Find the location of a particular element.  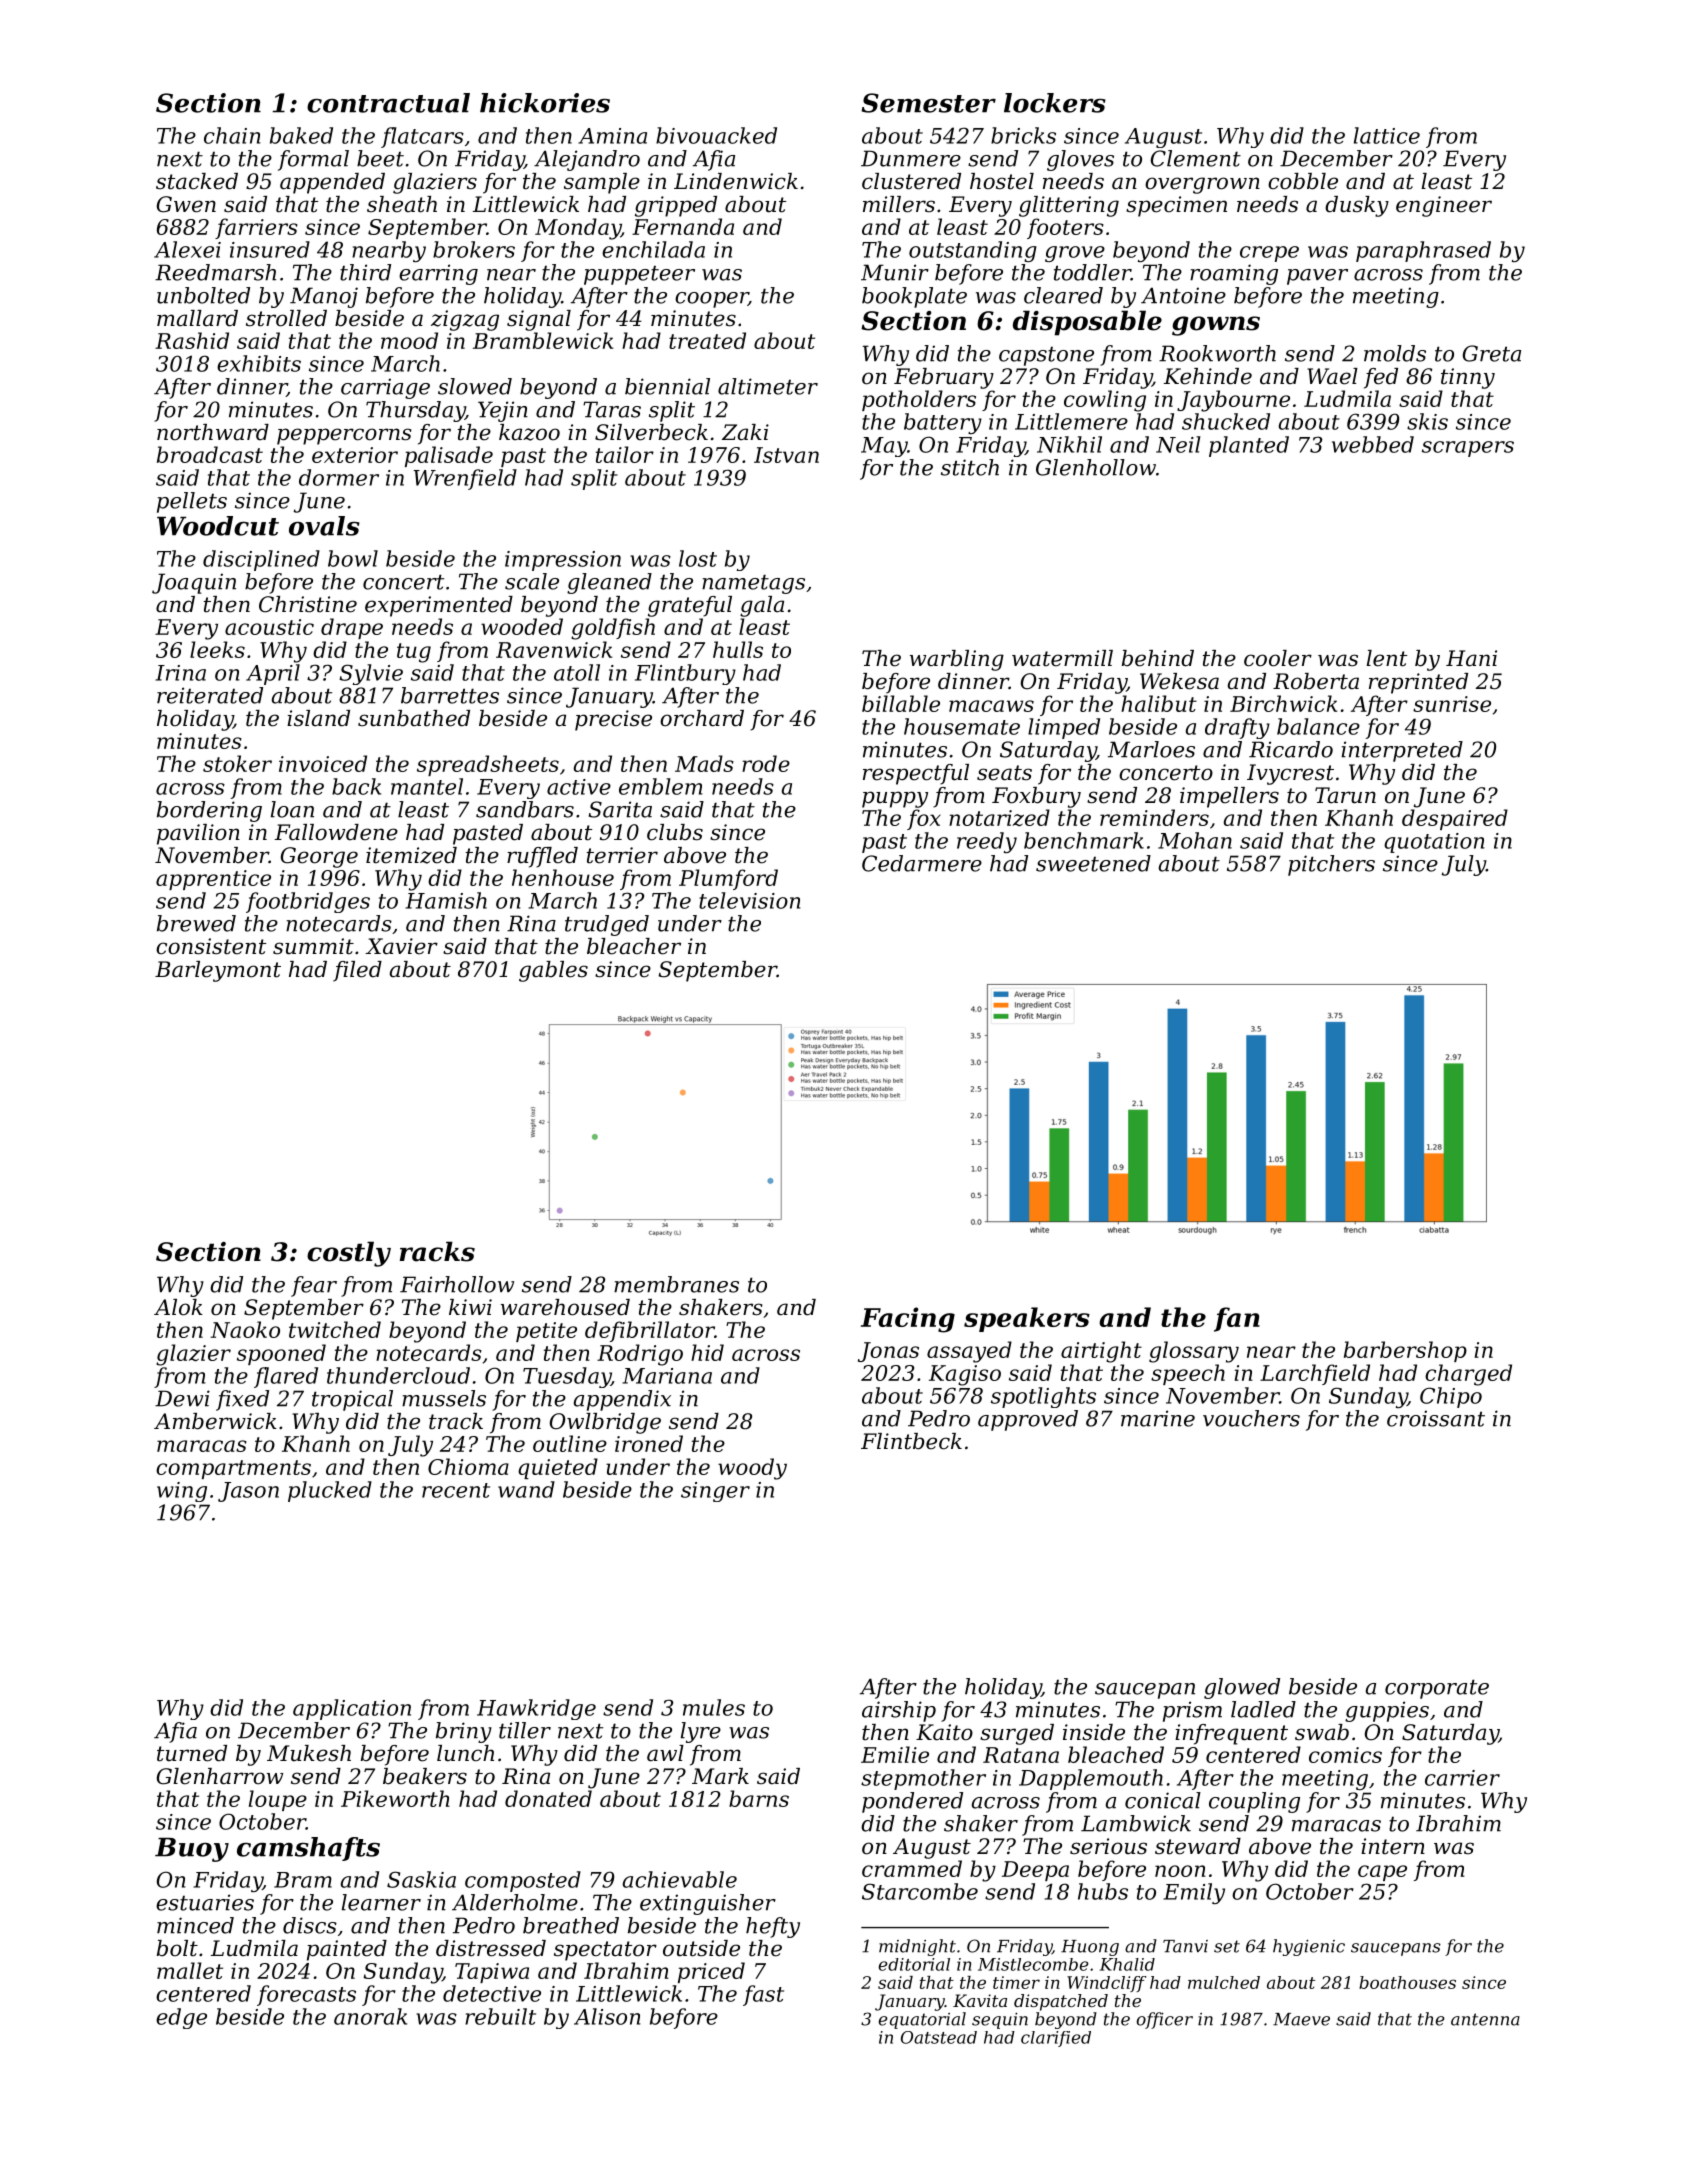

barbershop is located at coordinates (1405, 1351).
